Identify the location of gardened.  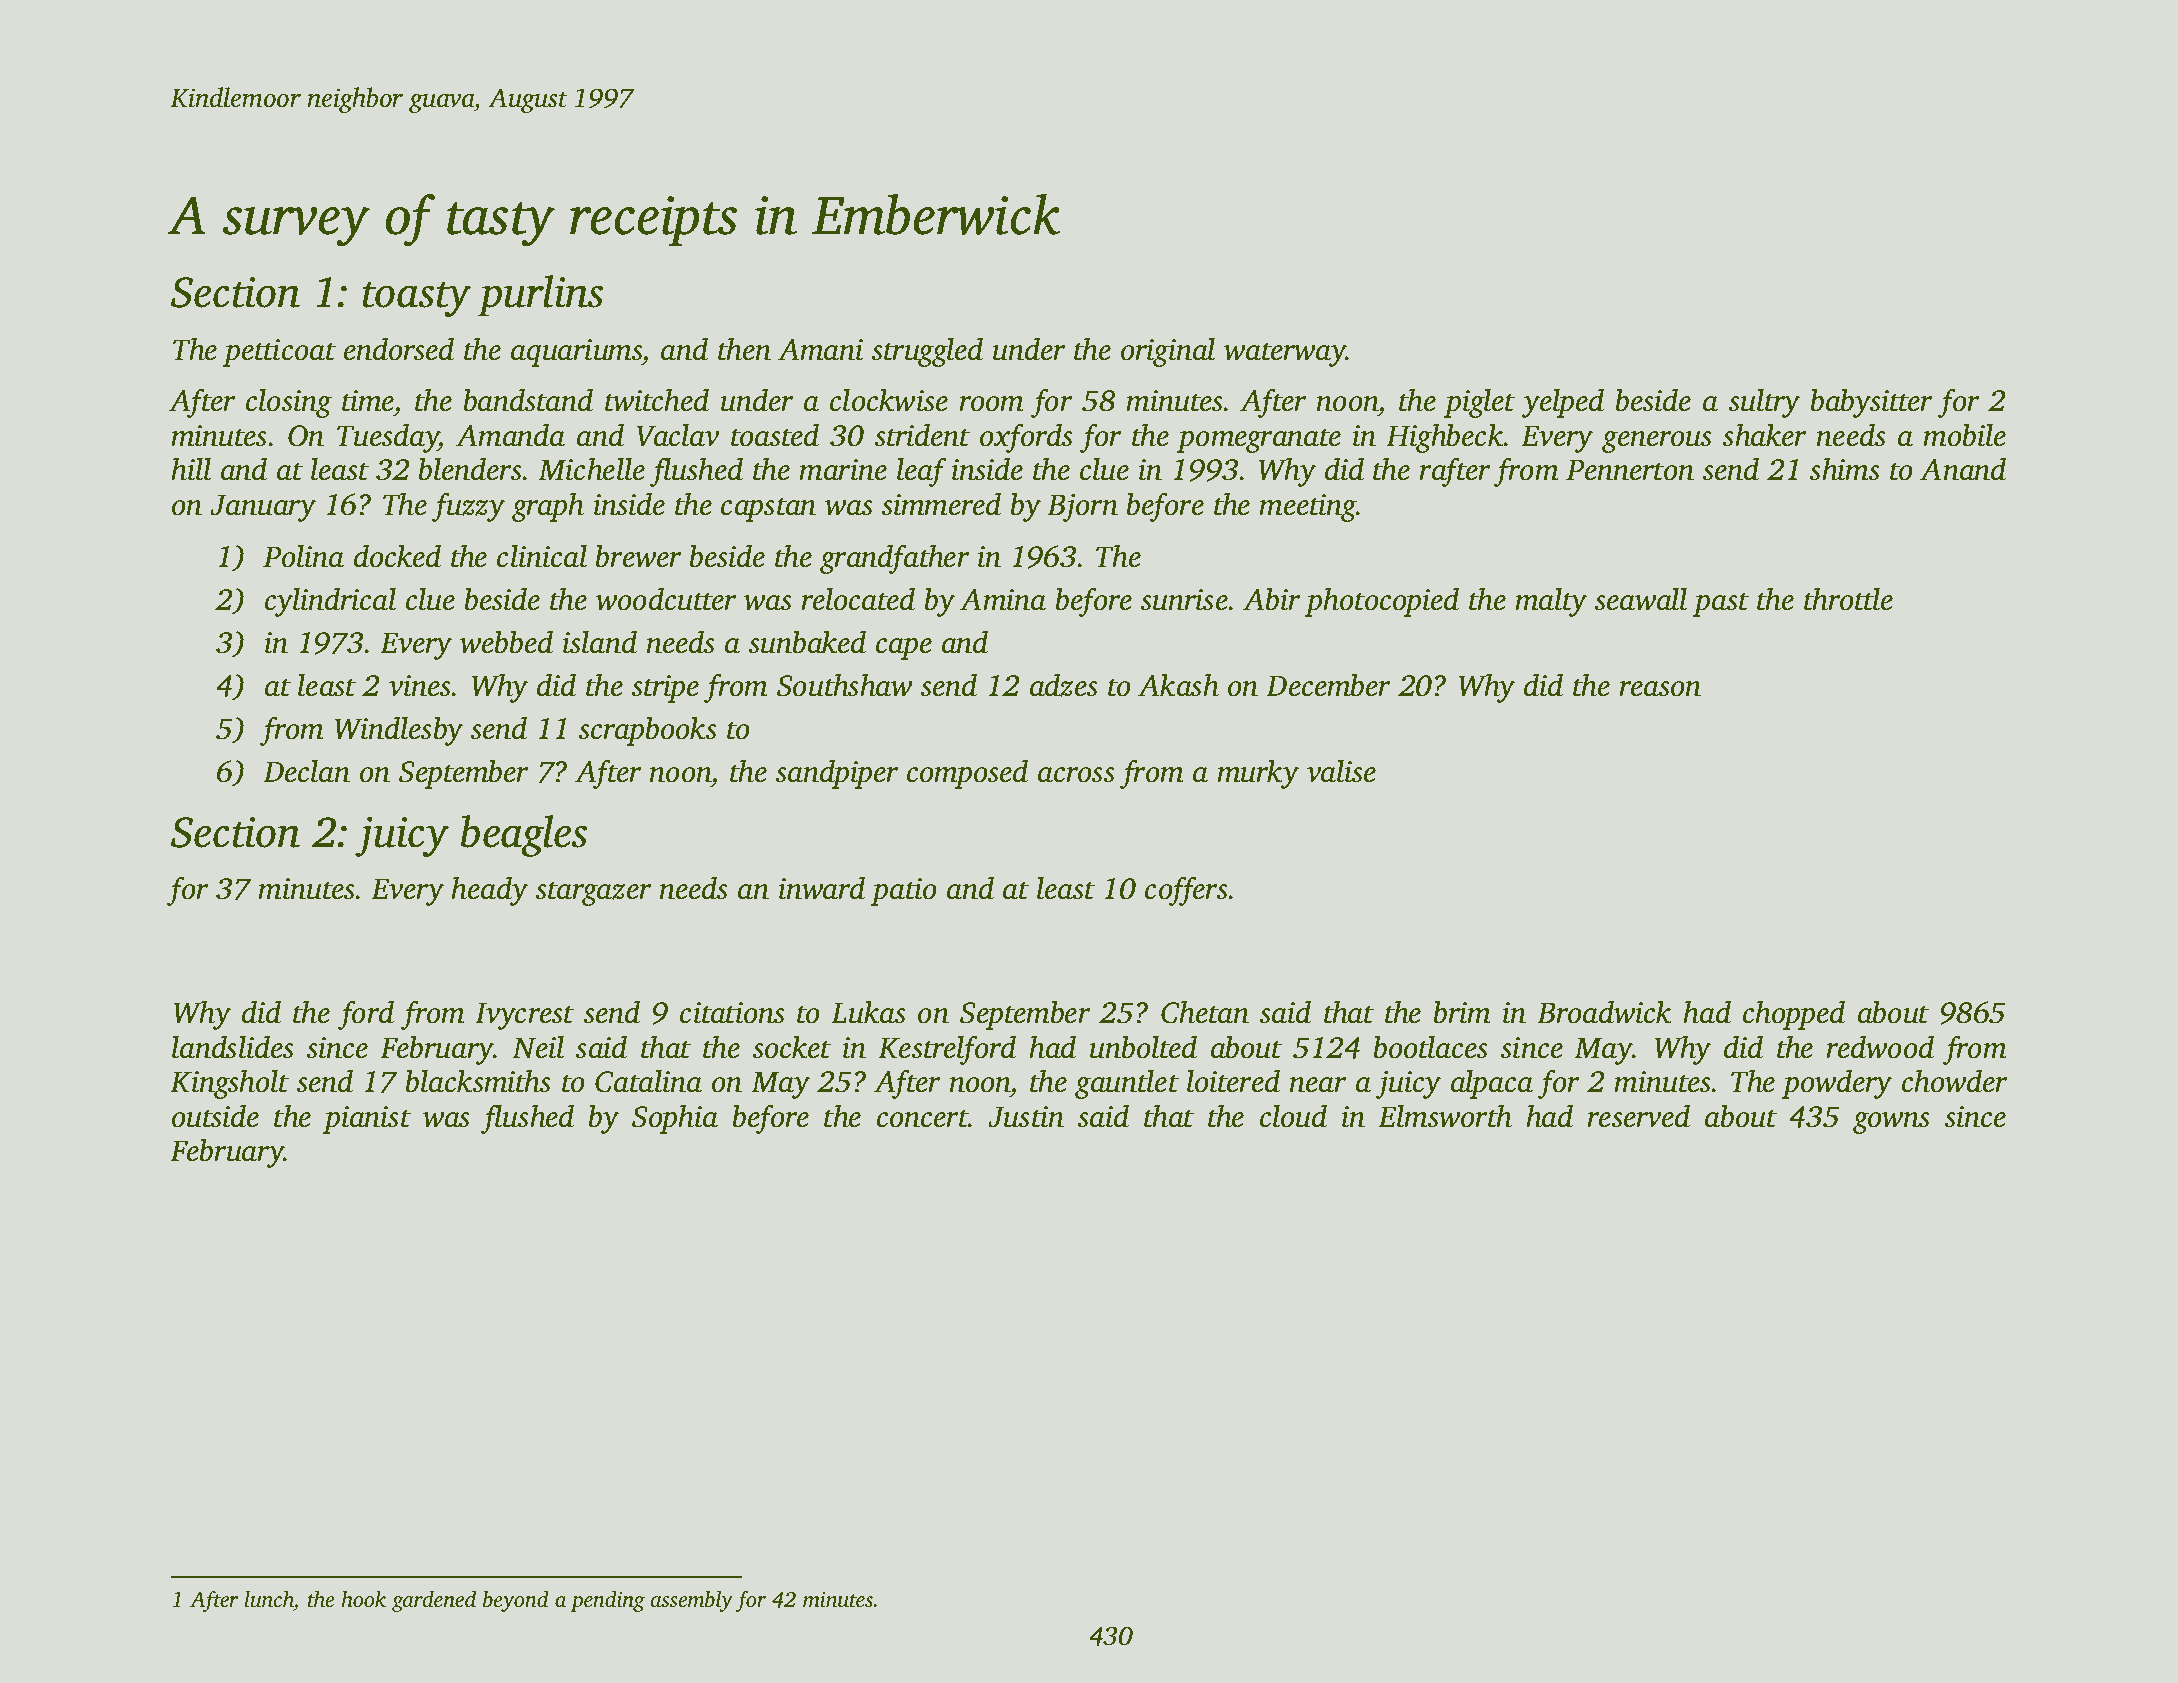
(434, 1601).
